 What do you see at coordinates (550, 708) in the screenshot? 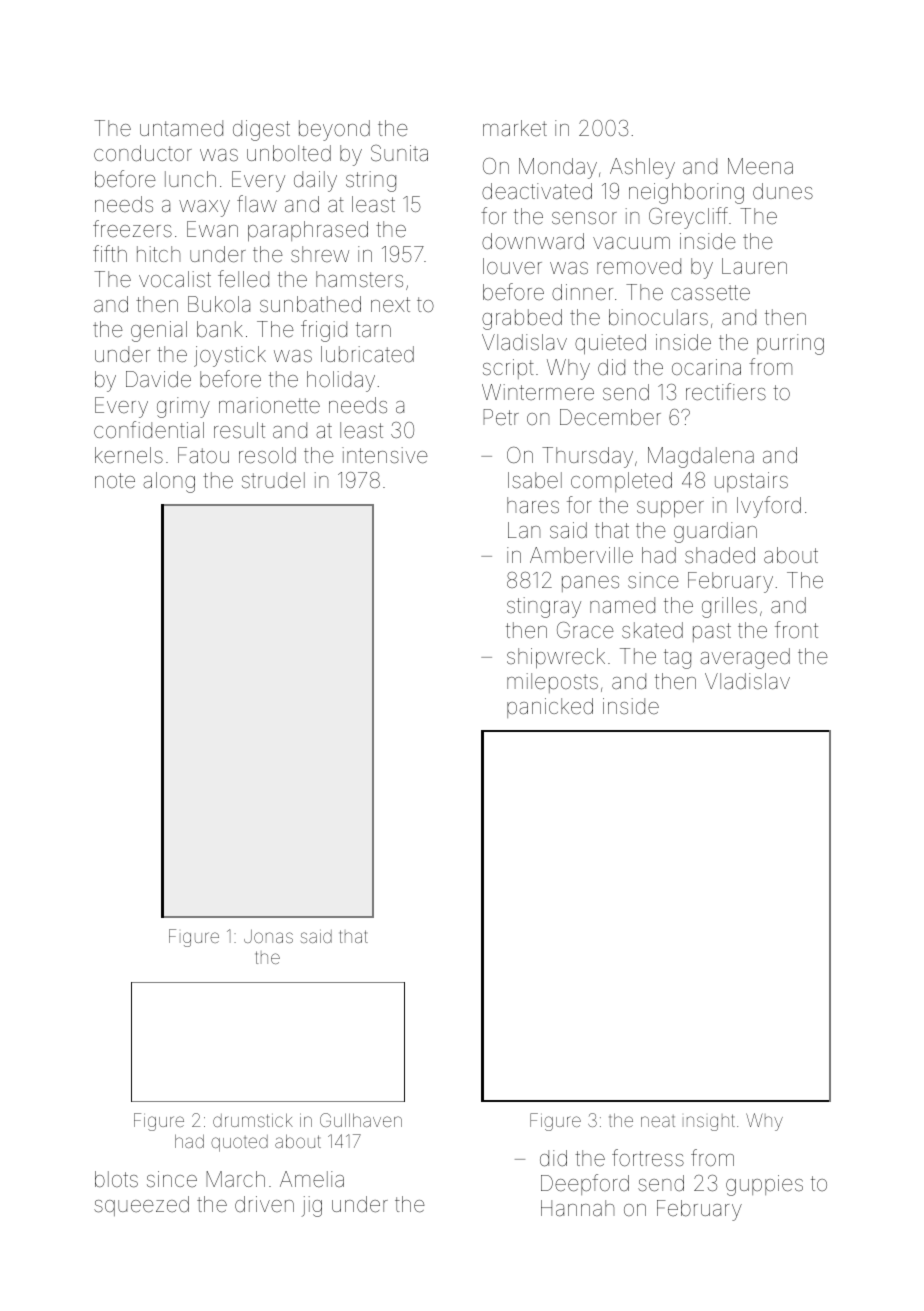
I see `panicked` at bounding box center [550, 708].
